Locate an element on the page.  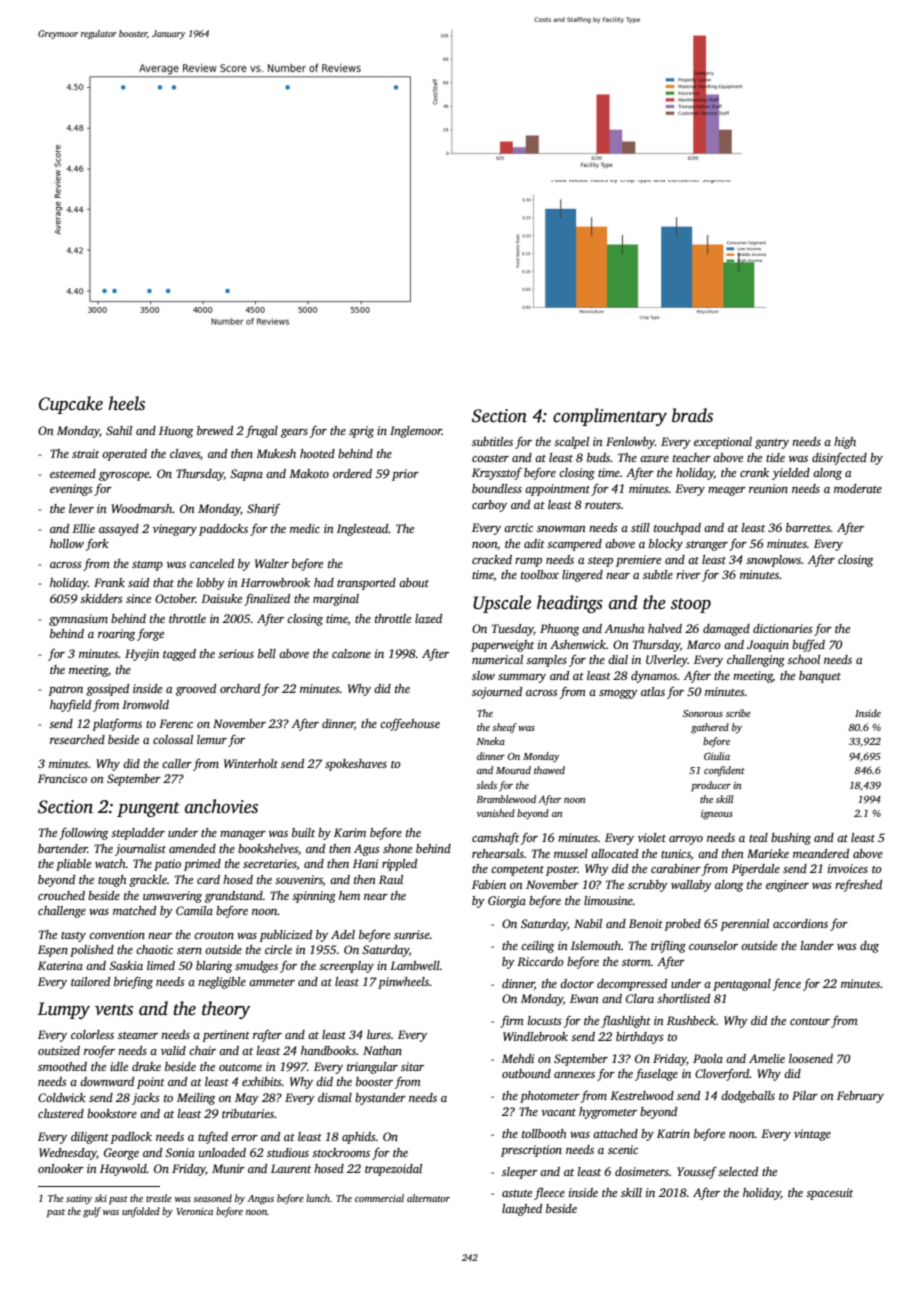
spacesuit is located at coordinates (829, 1194).
